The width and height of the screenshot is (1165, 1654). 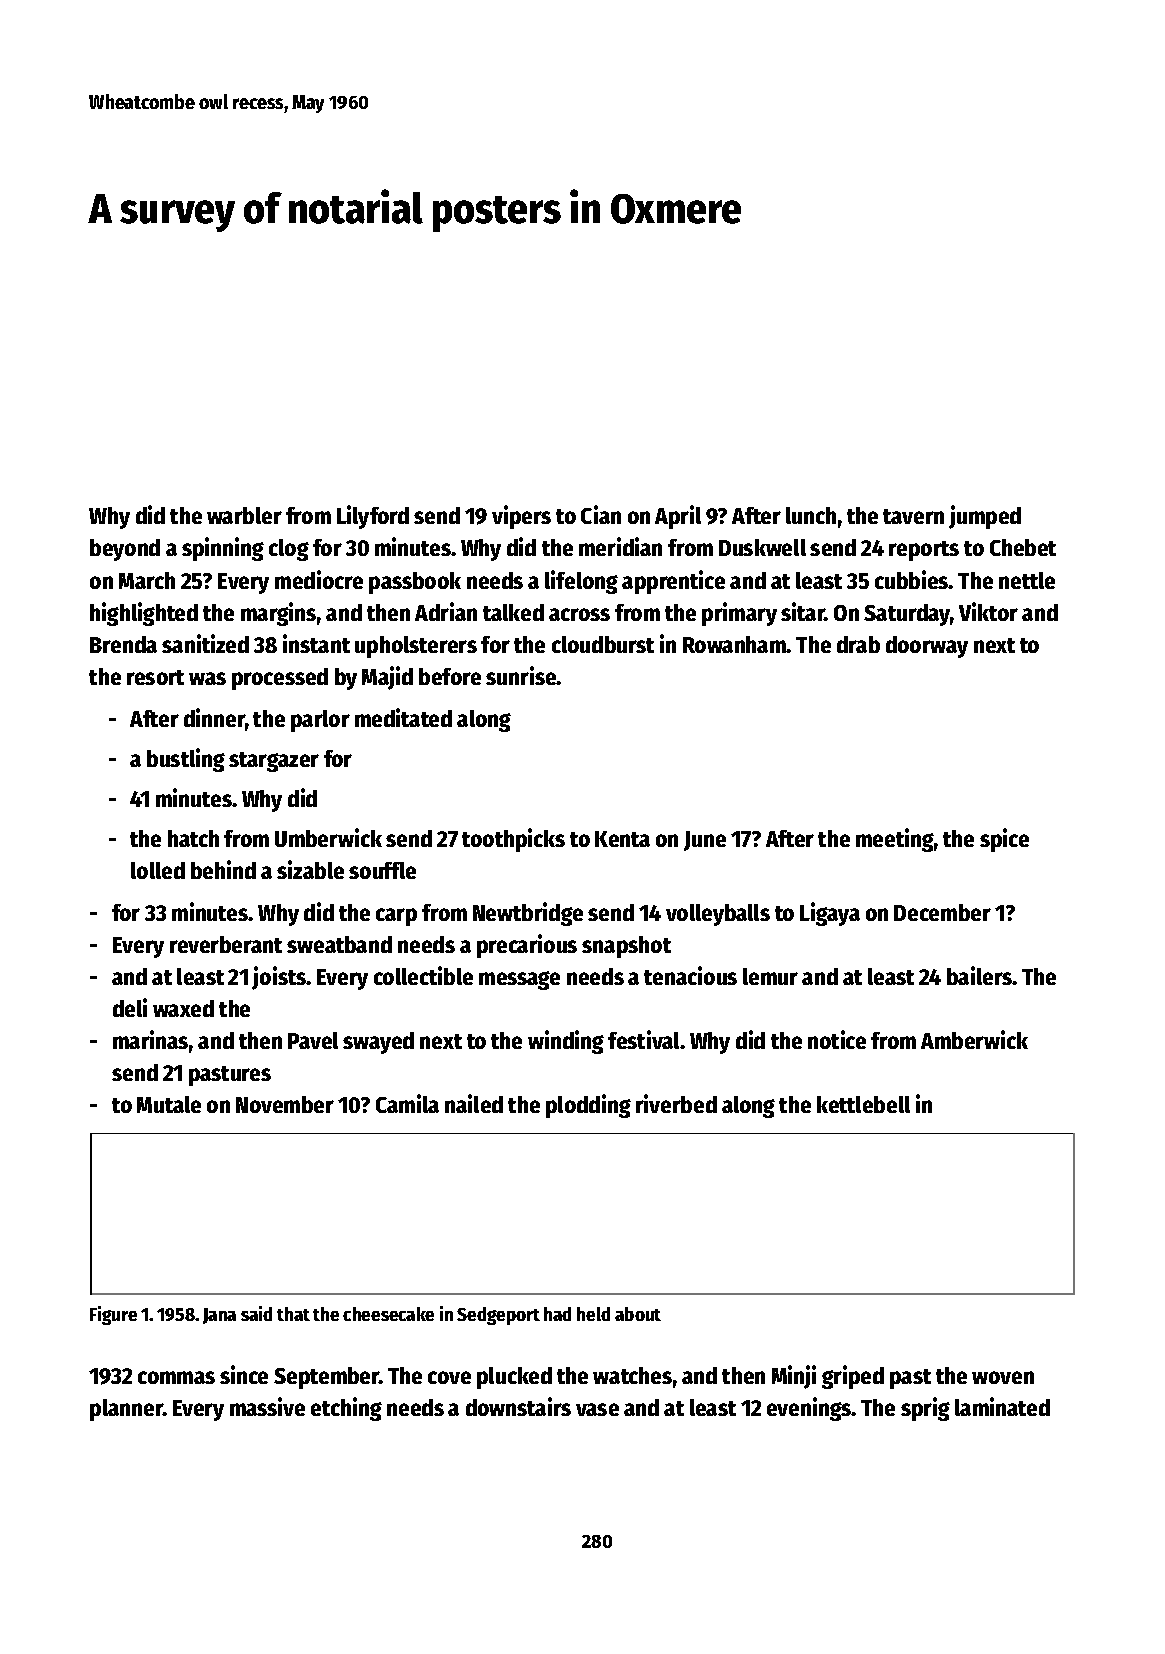 What do you see at coordinates (735, 644) in the screenshot?
I see `Rowanham` at bounding box center [735, 644].
